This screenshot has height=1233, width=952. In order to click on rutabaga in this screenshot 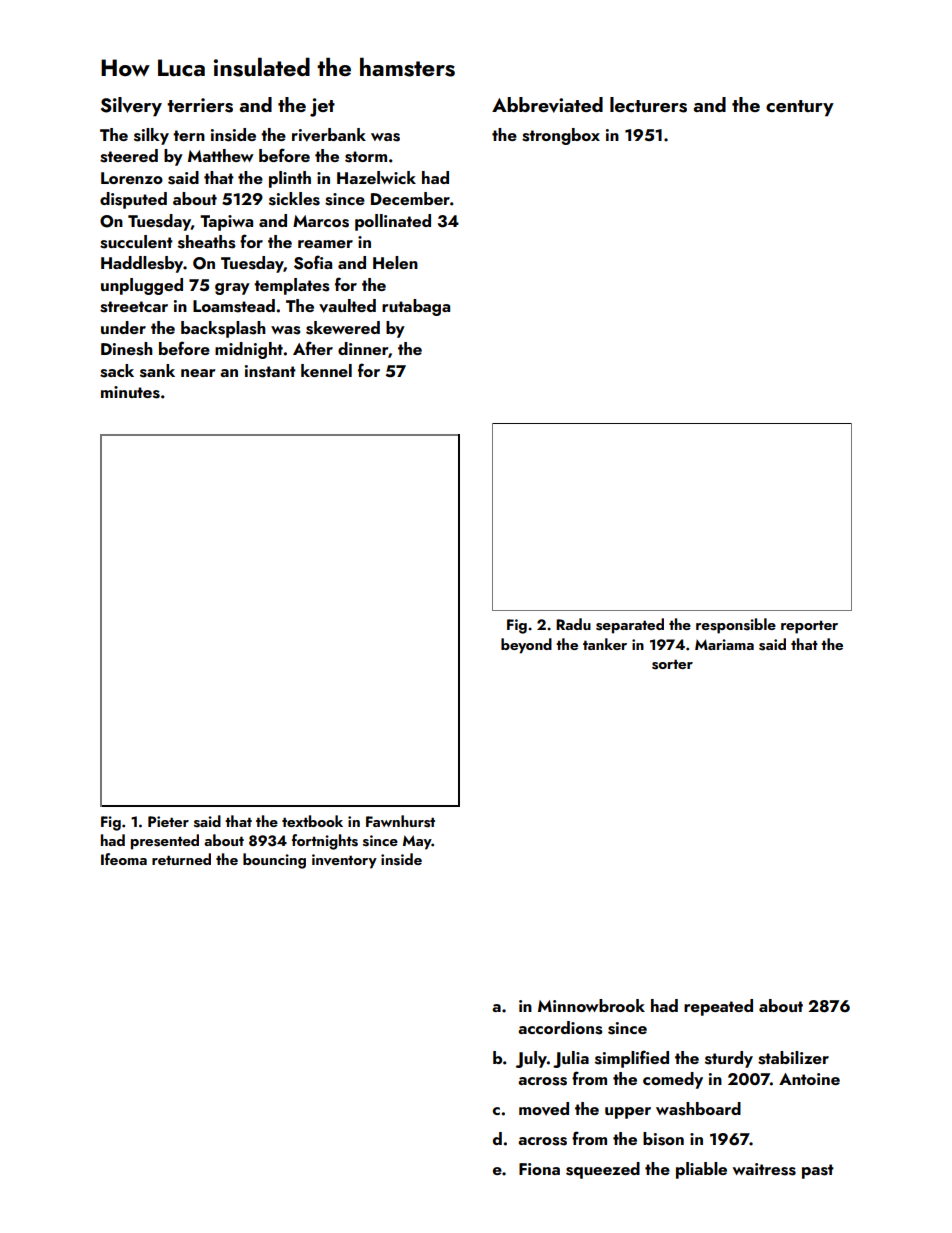, I will do `click(416, 307)`.
